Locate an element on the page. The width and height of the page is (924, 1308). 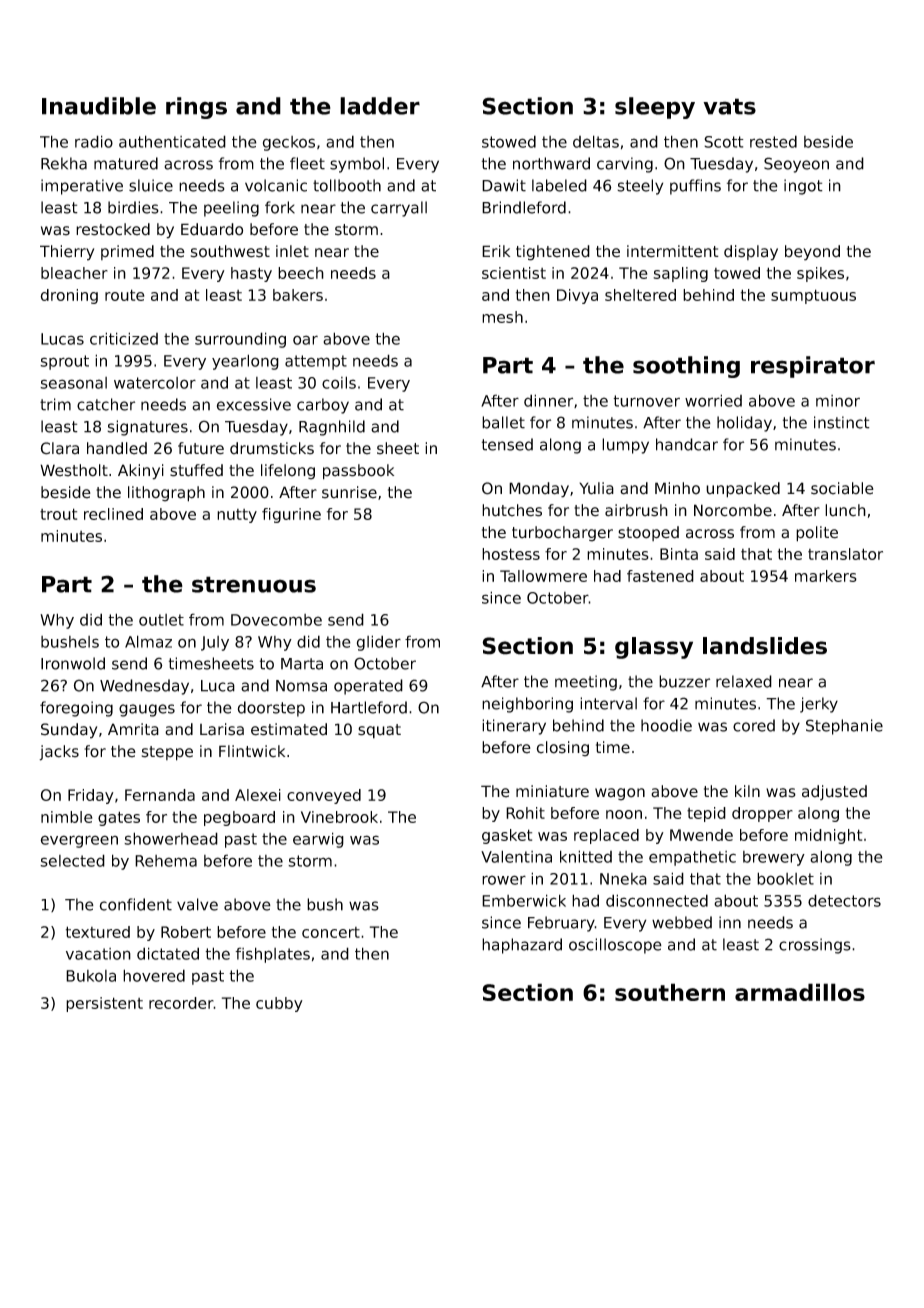
handcar is located at coordinates (687, 444).
